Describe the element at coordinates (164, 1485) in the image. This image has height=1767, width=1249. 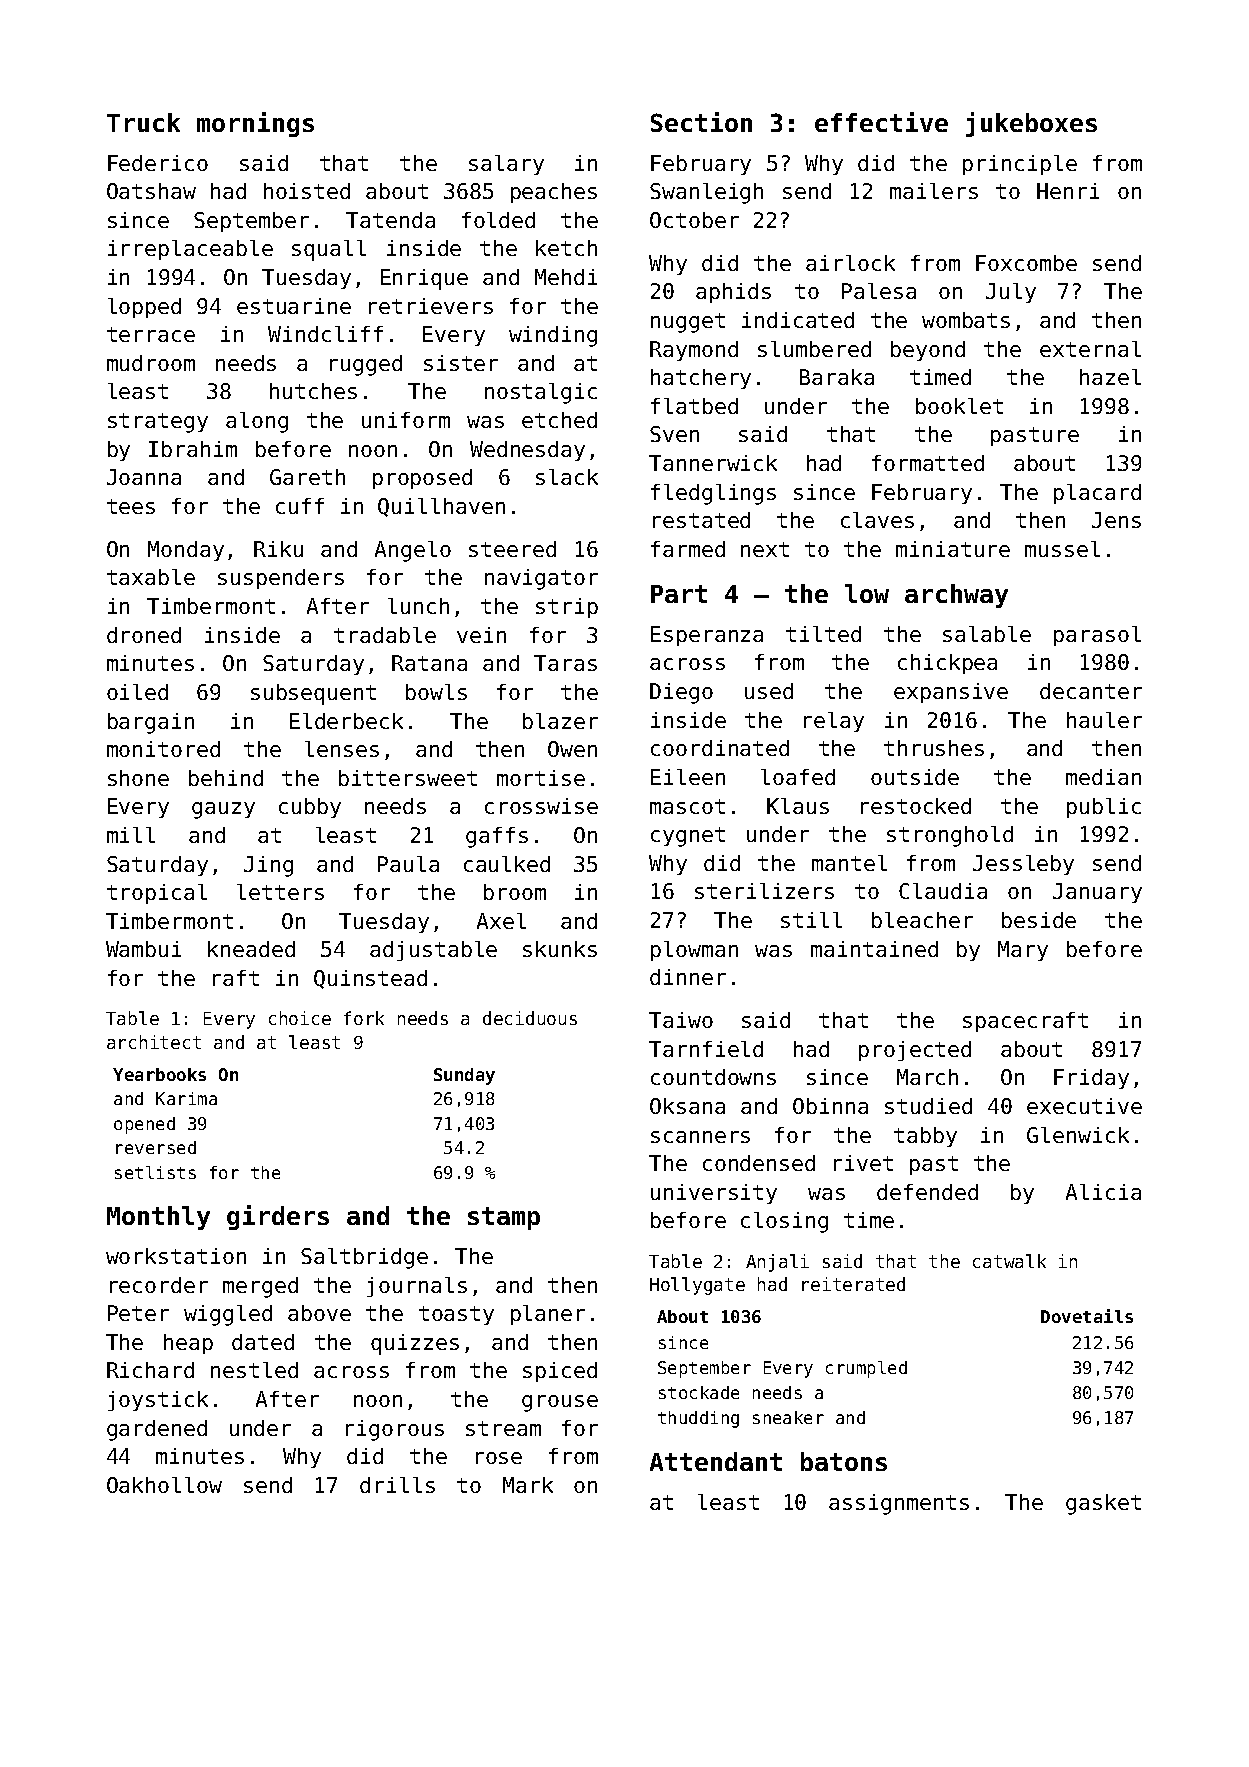
I see `Oakhollow` at that location.
